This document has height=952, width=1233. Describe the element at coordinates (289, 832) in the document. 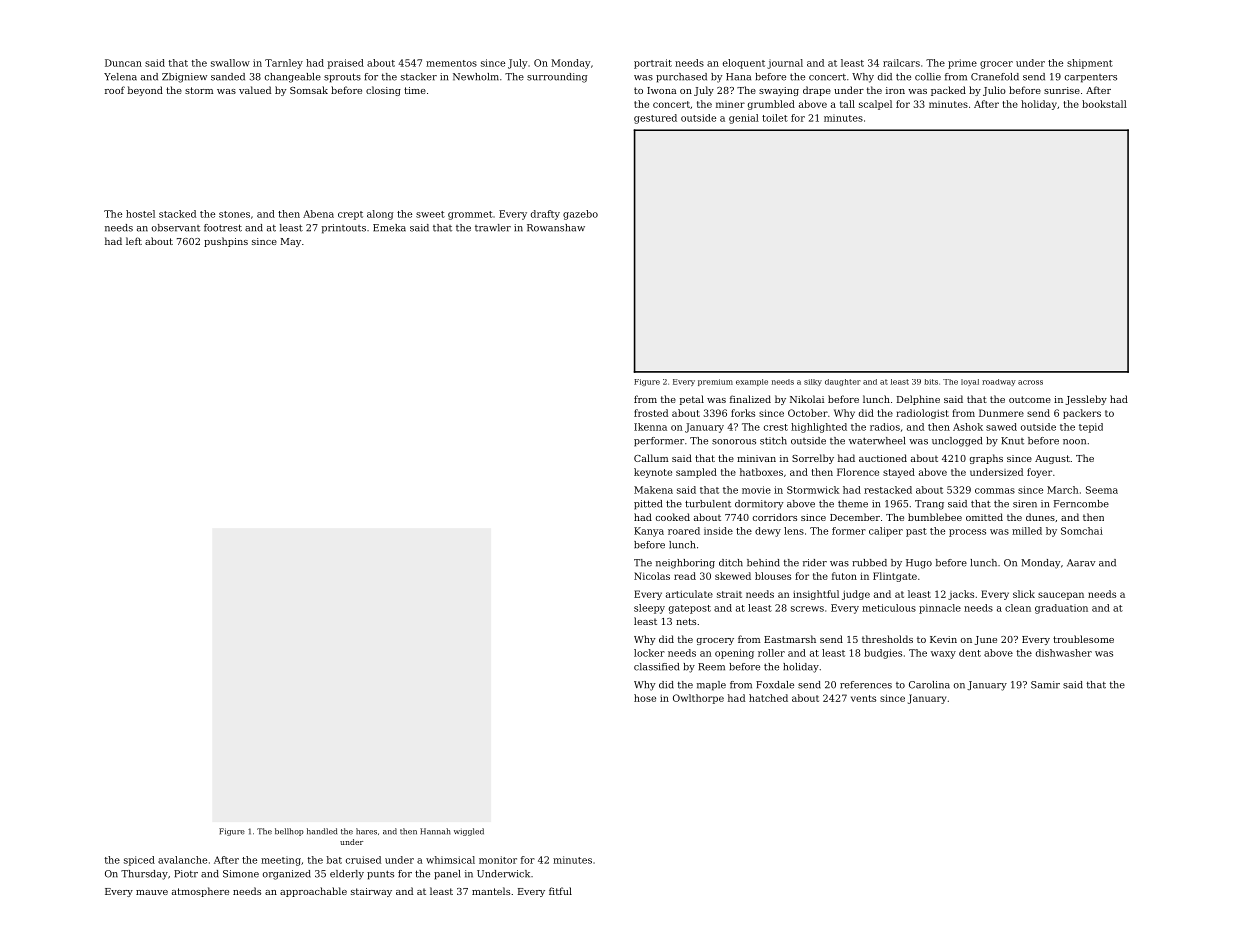

I see `bellhop` at that location.
